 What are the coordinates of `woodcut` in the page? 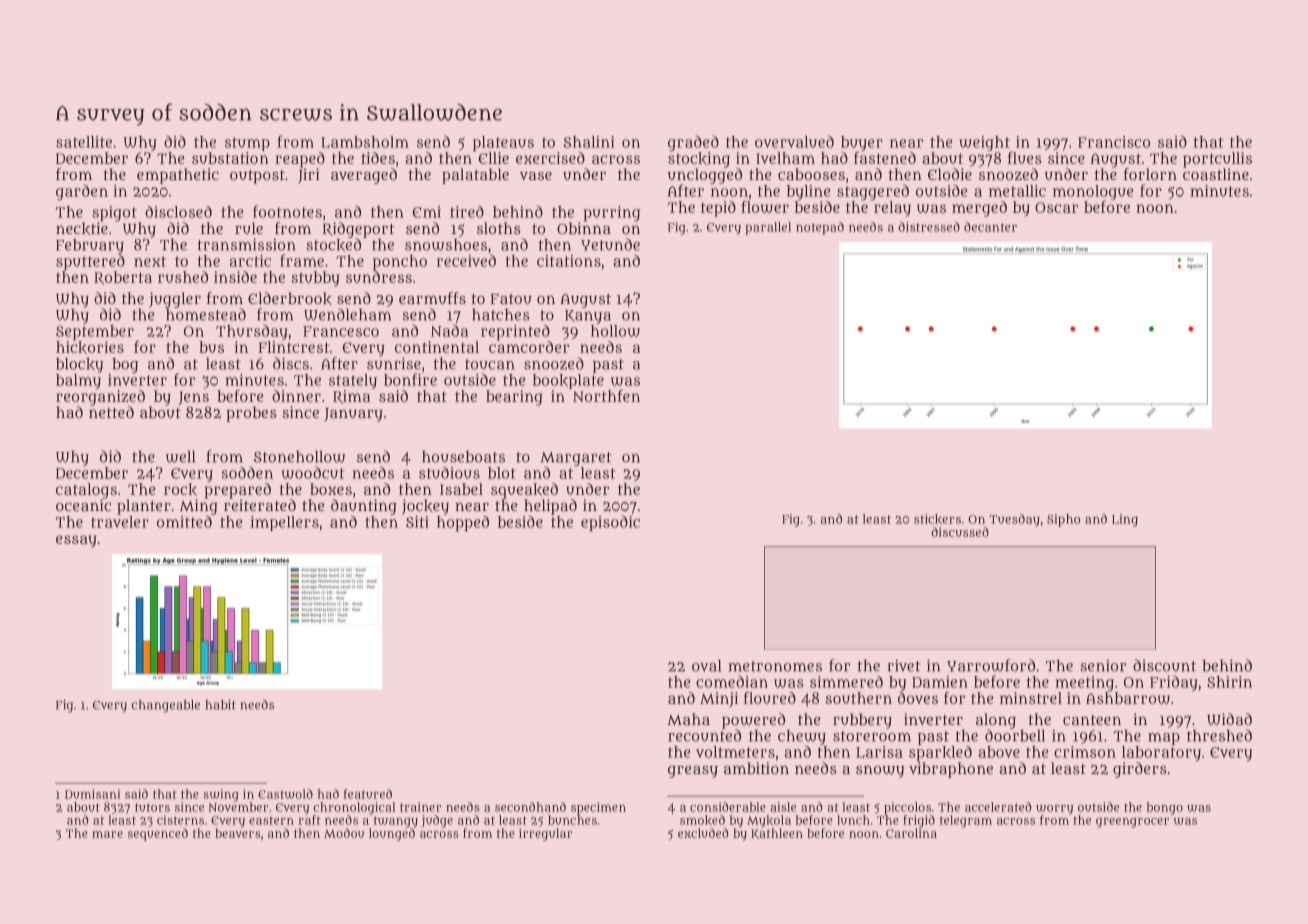 It's located at (312, 472).
